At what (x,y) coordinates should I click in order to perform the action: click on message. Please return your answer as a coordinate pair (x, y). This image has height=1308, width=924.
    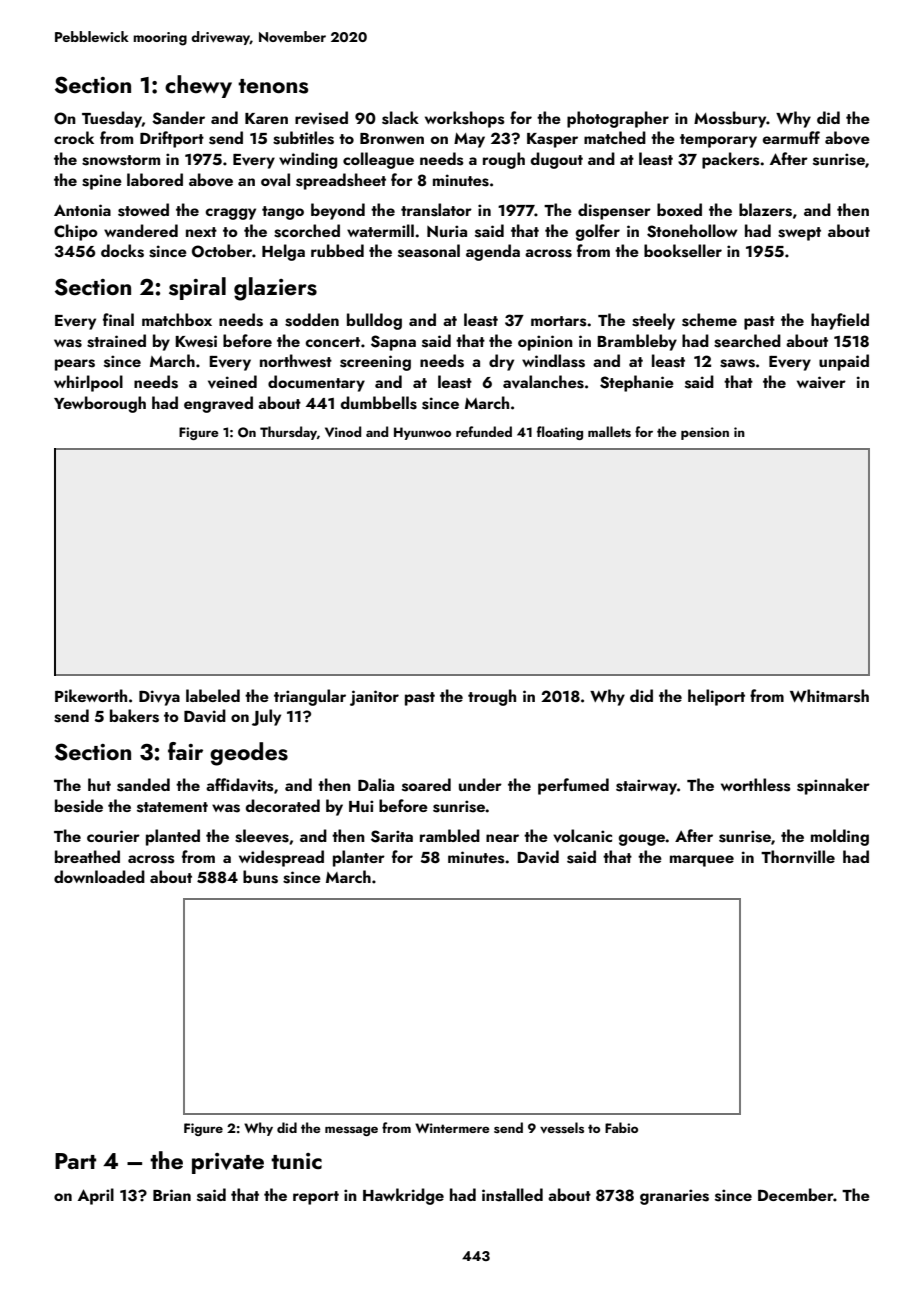
    Looking at the image, I should click on (351, 1131).
